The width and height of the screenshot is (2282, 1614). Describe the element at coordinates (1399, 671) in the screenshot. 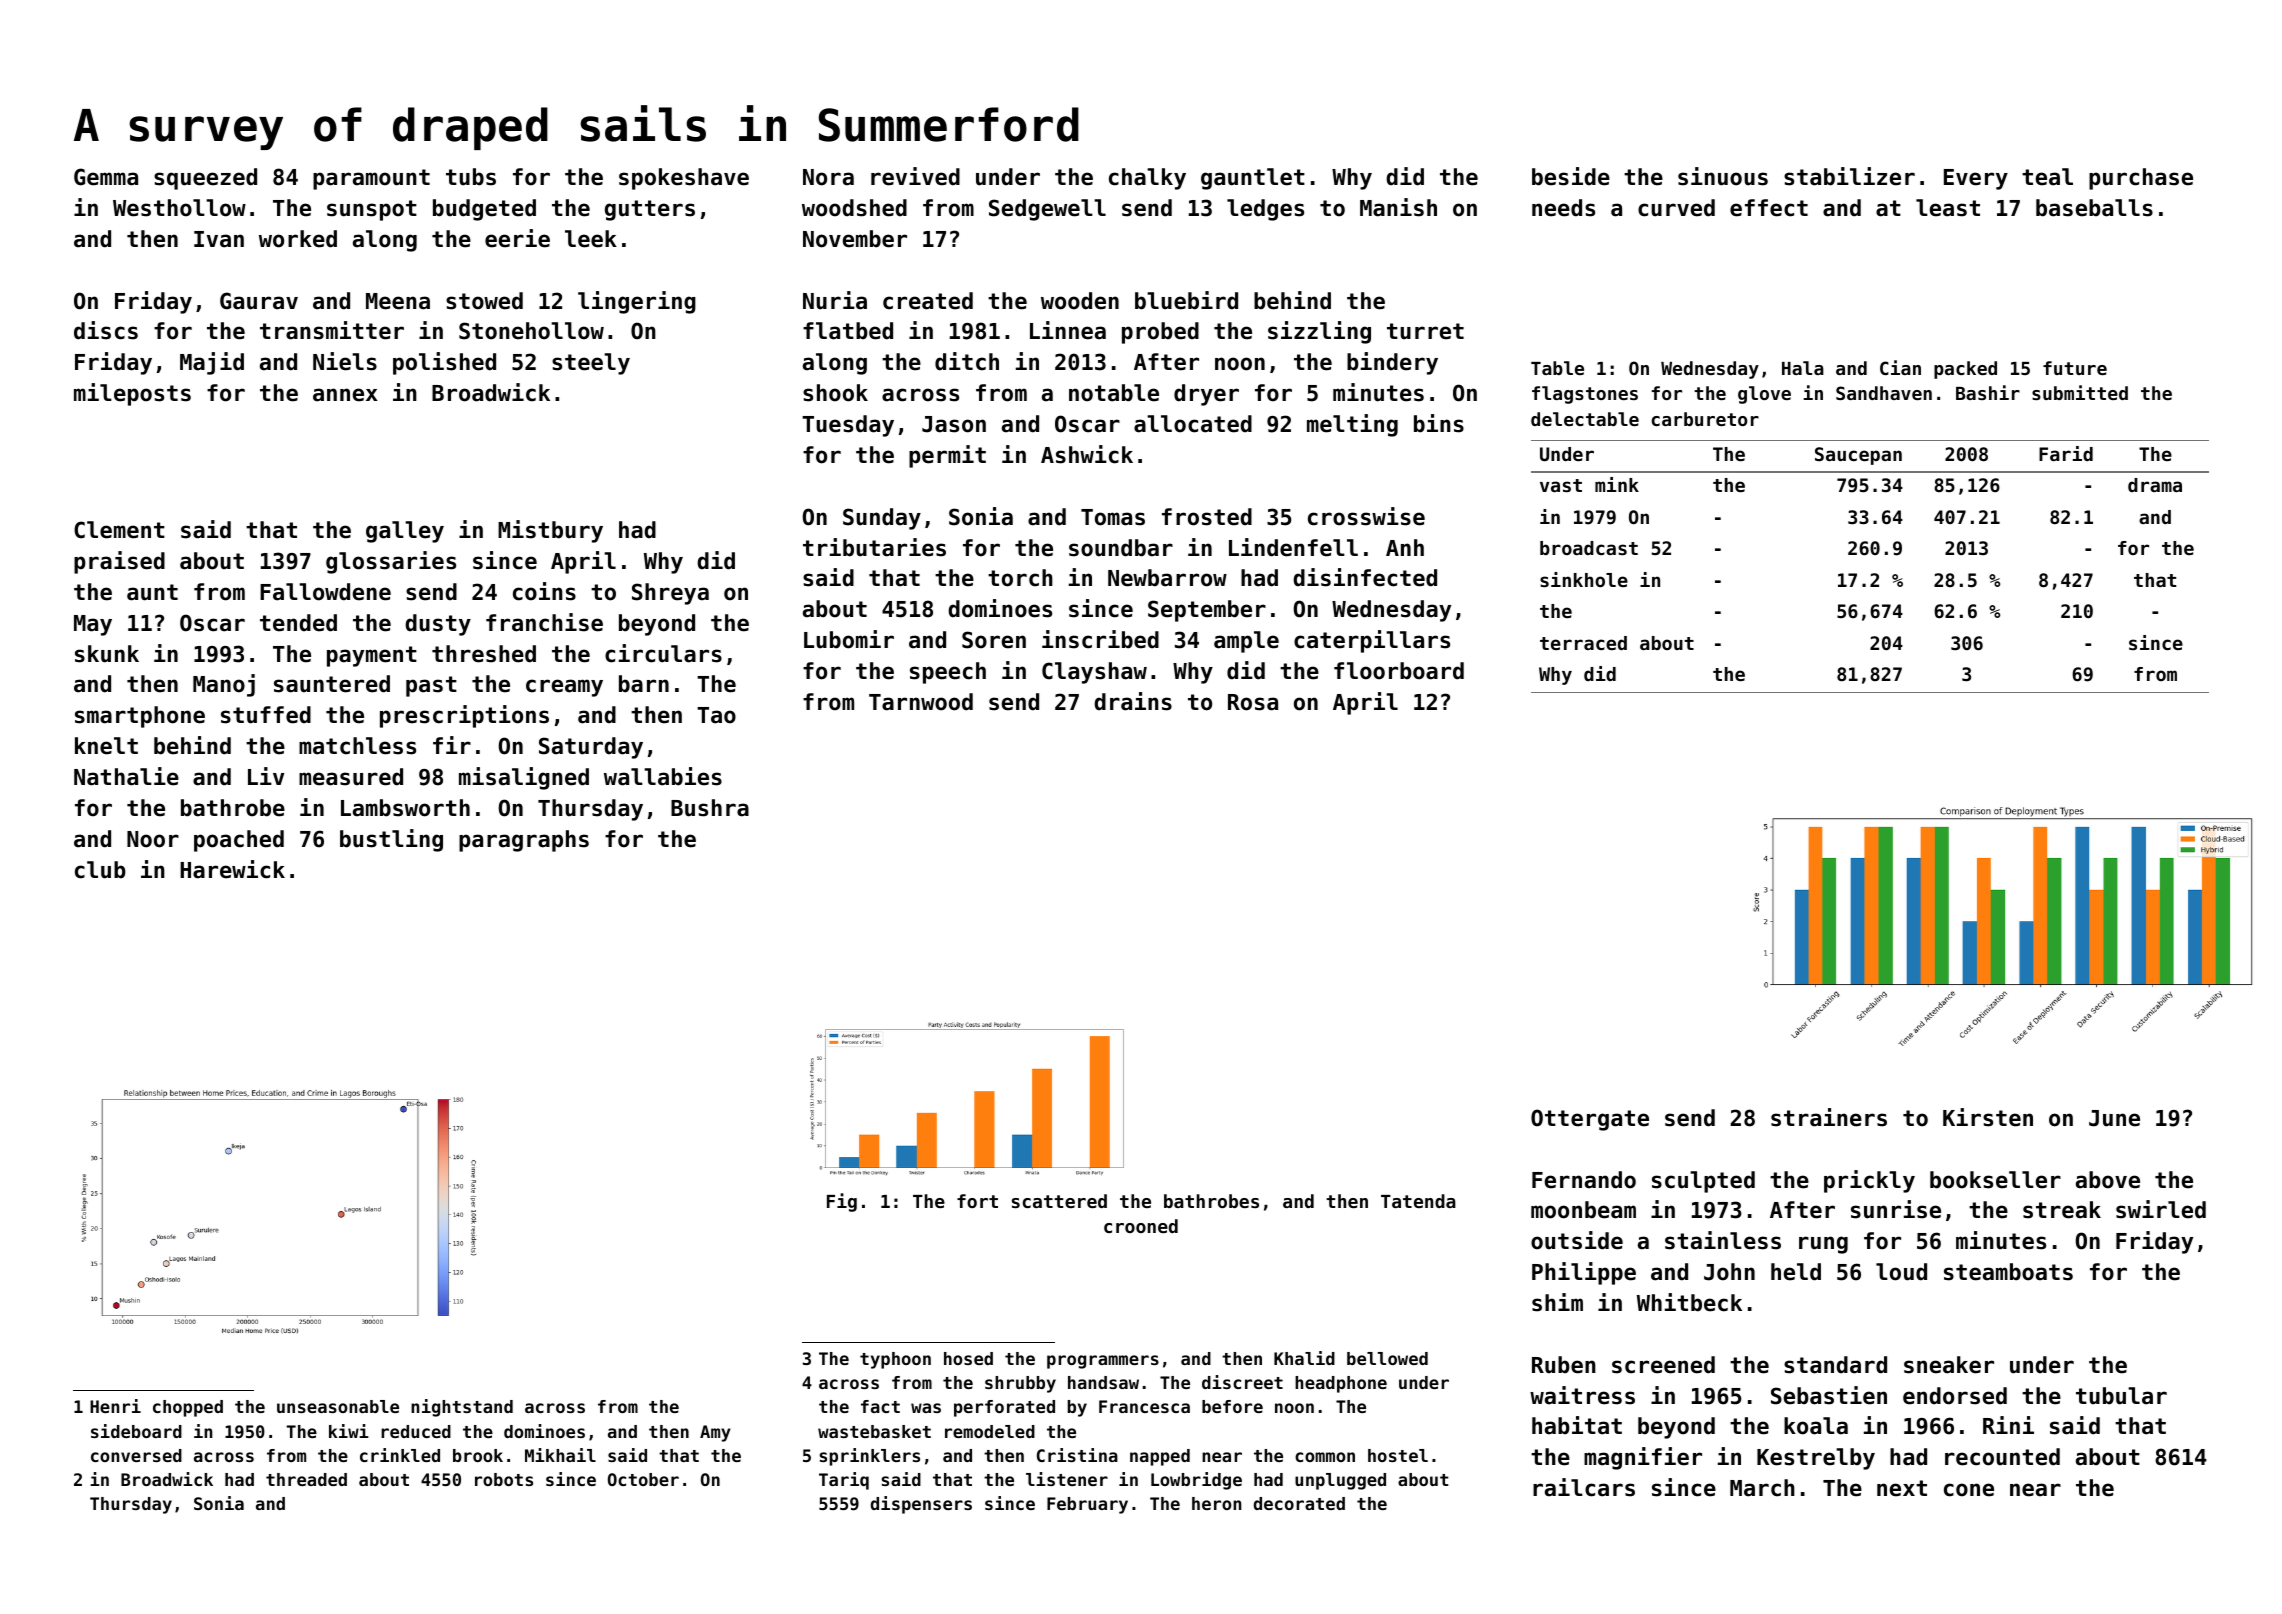

I see `floorboard` at that location.
